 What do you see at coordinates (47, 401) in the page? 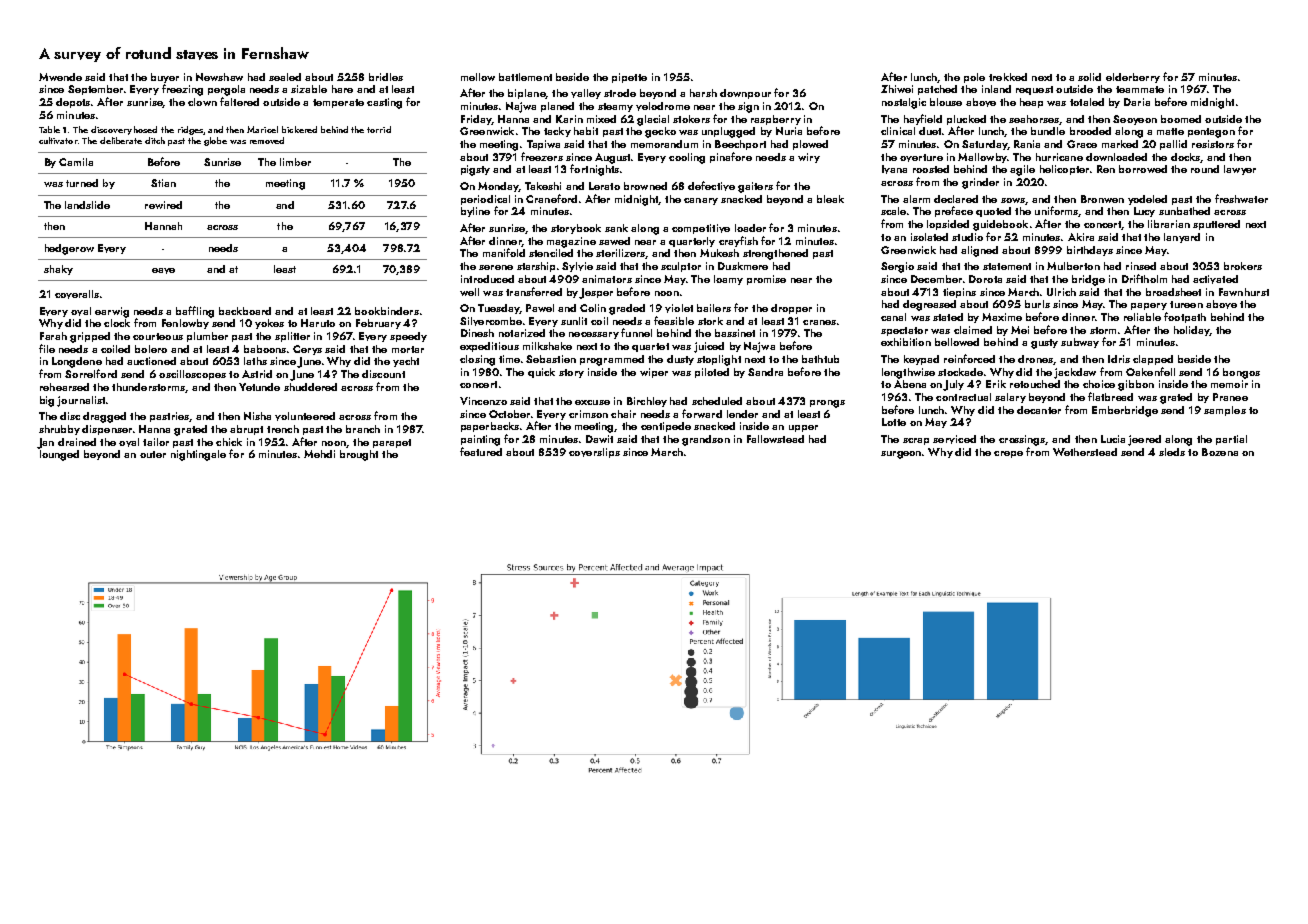
I see `big` at bounding box center [47, 401].
